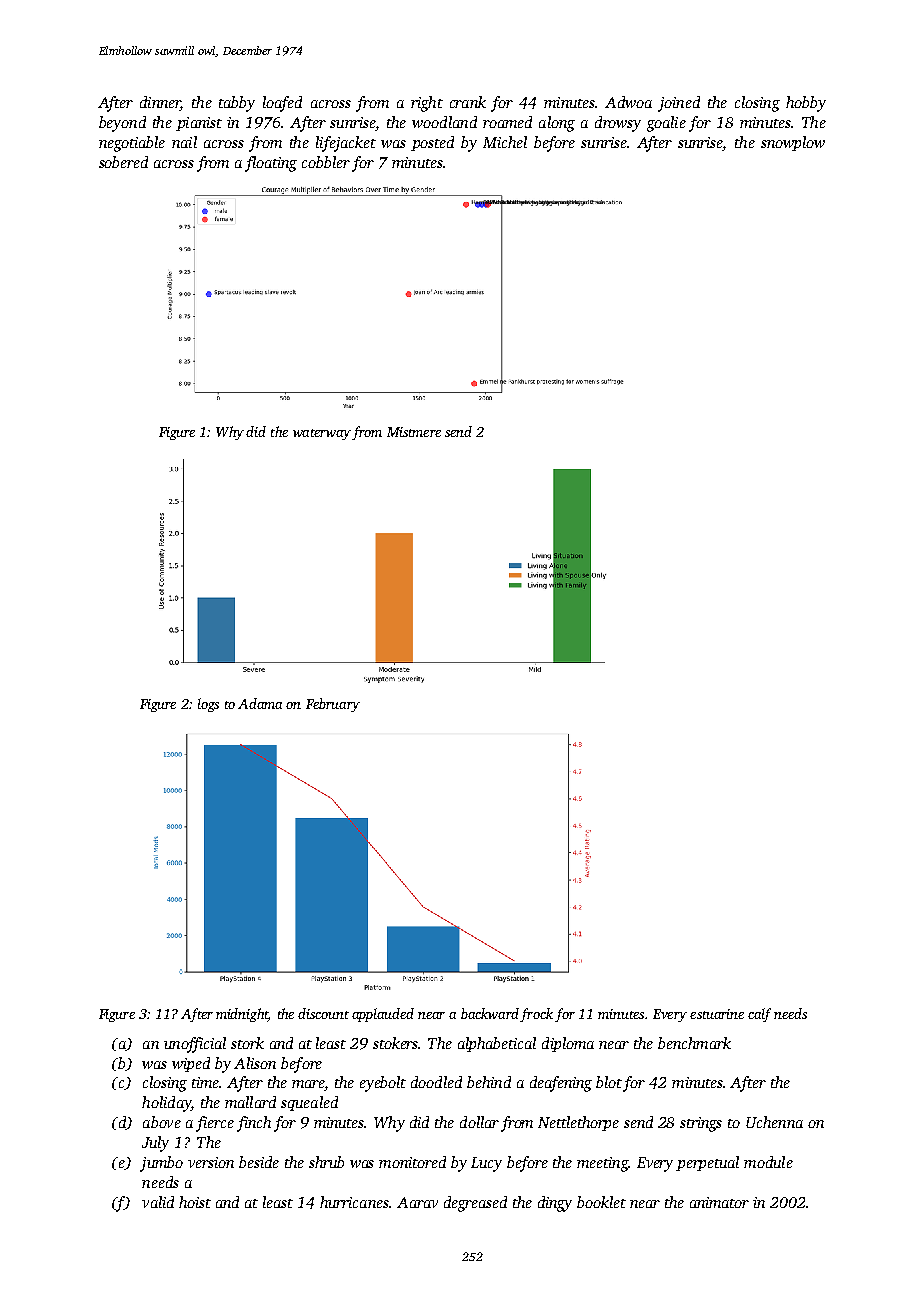  I want to click on backward, so click(490, 1013).
